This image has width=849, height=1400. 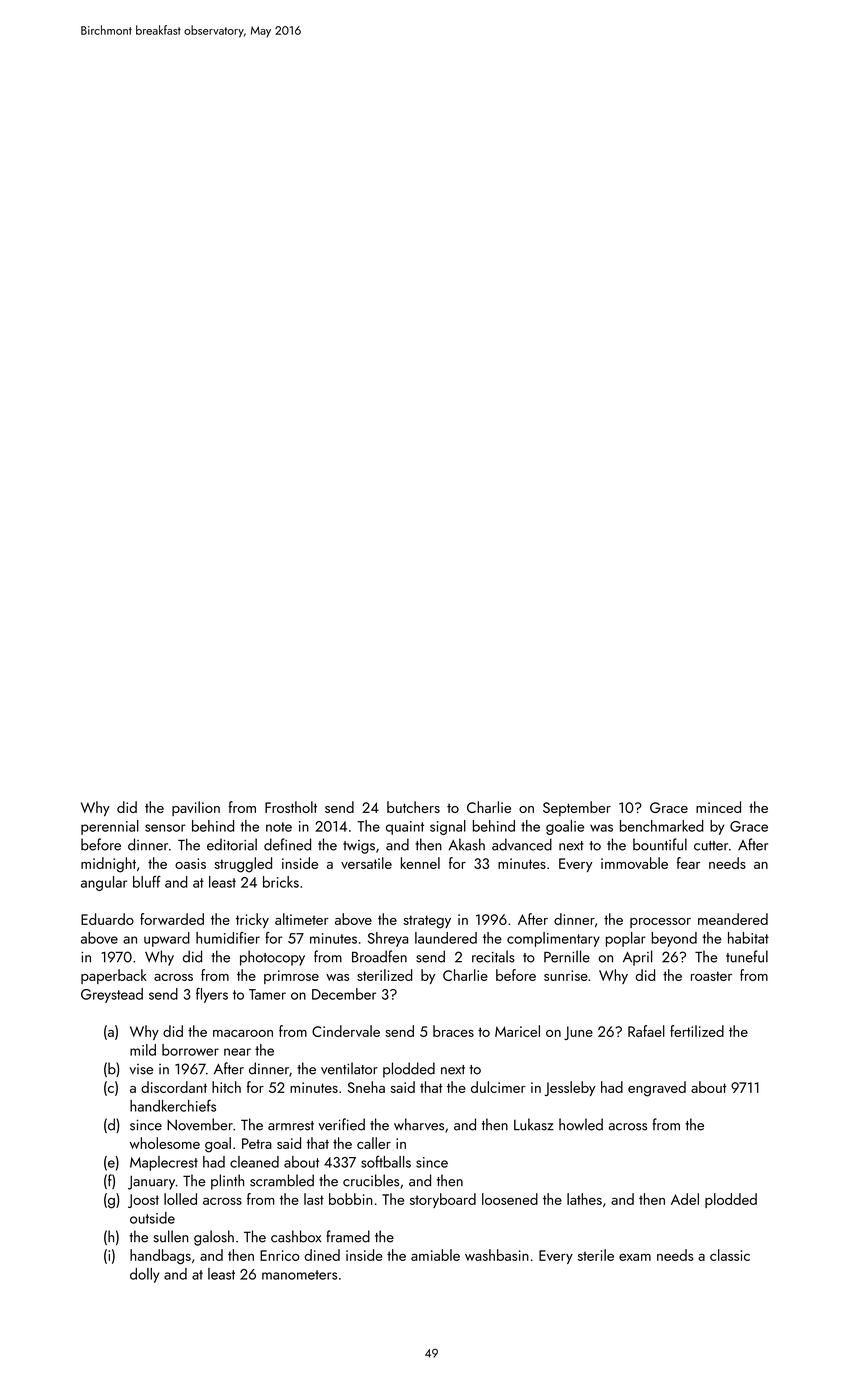 I want to click on dulcimer, so click(x=498, y=1087).
